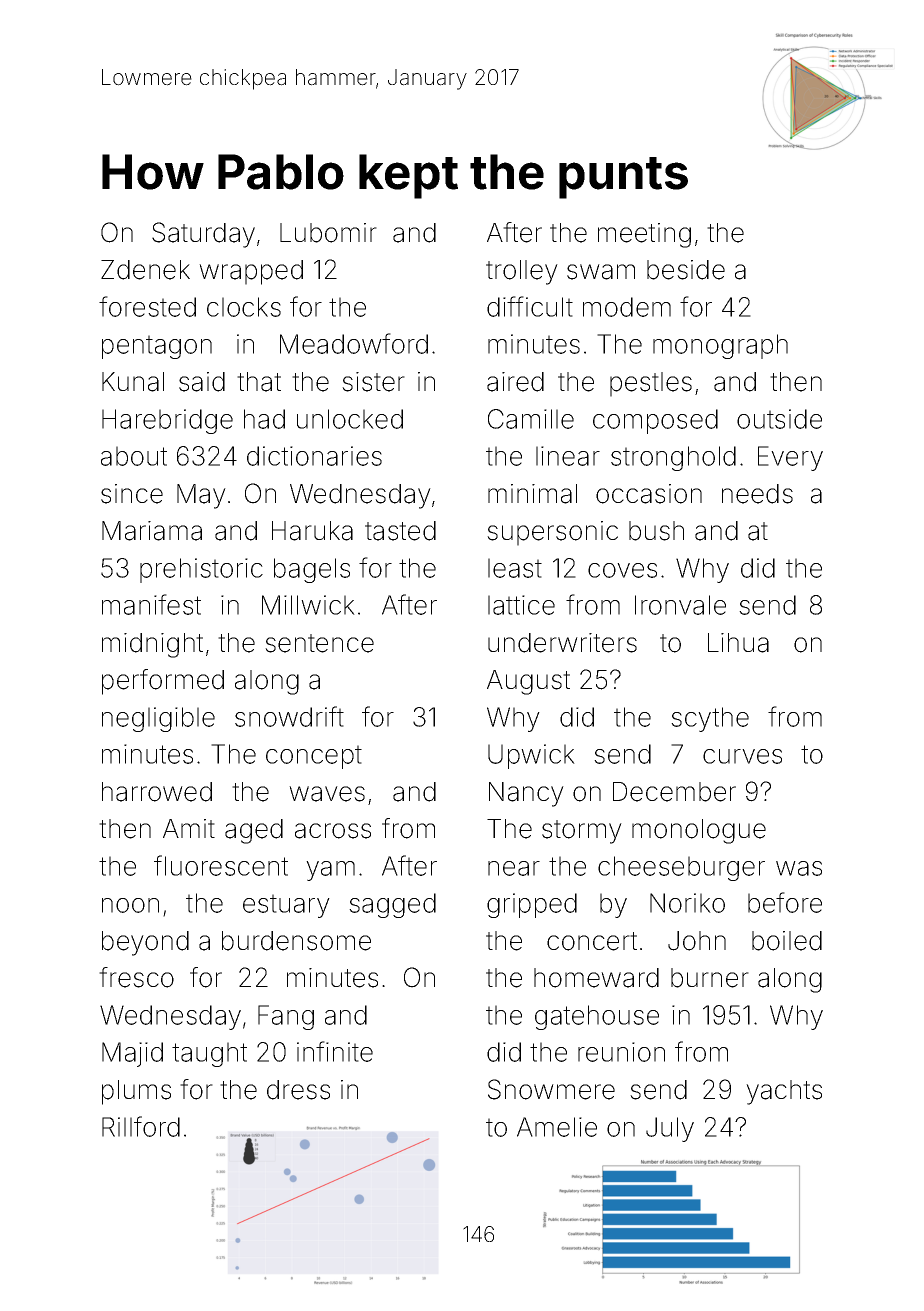 Image resolution: width=924 pixels, height=1311 pixels. What do you see at coordinates (335, 1051) in the screenshot?
I see `infinite` at bounding box center [335, 1051].
